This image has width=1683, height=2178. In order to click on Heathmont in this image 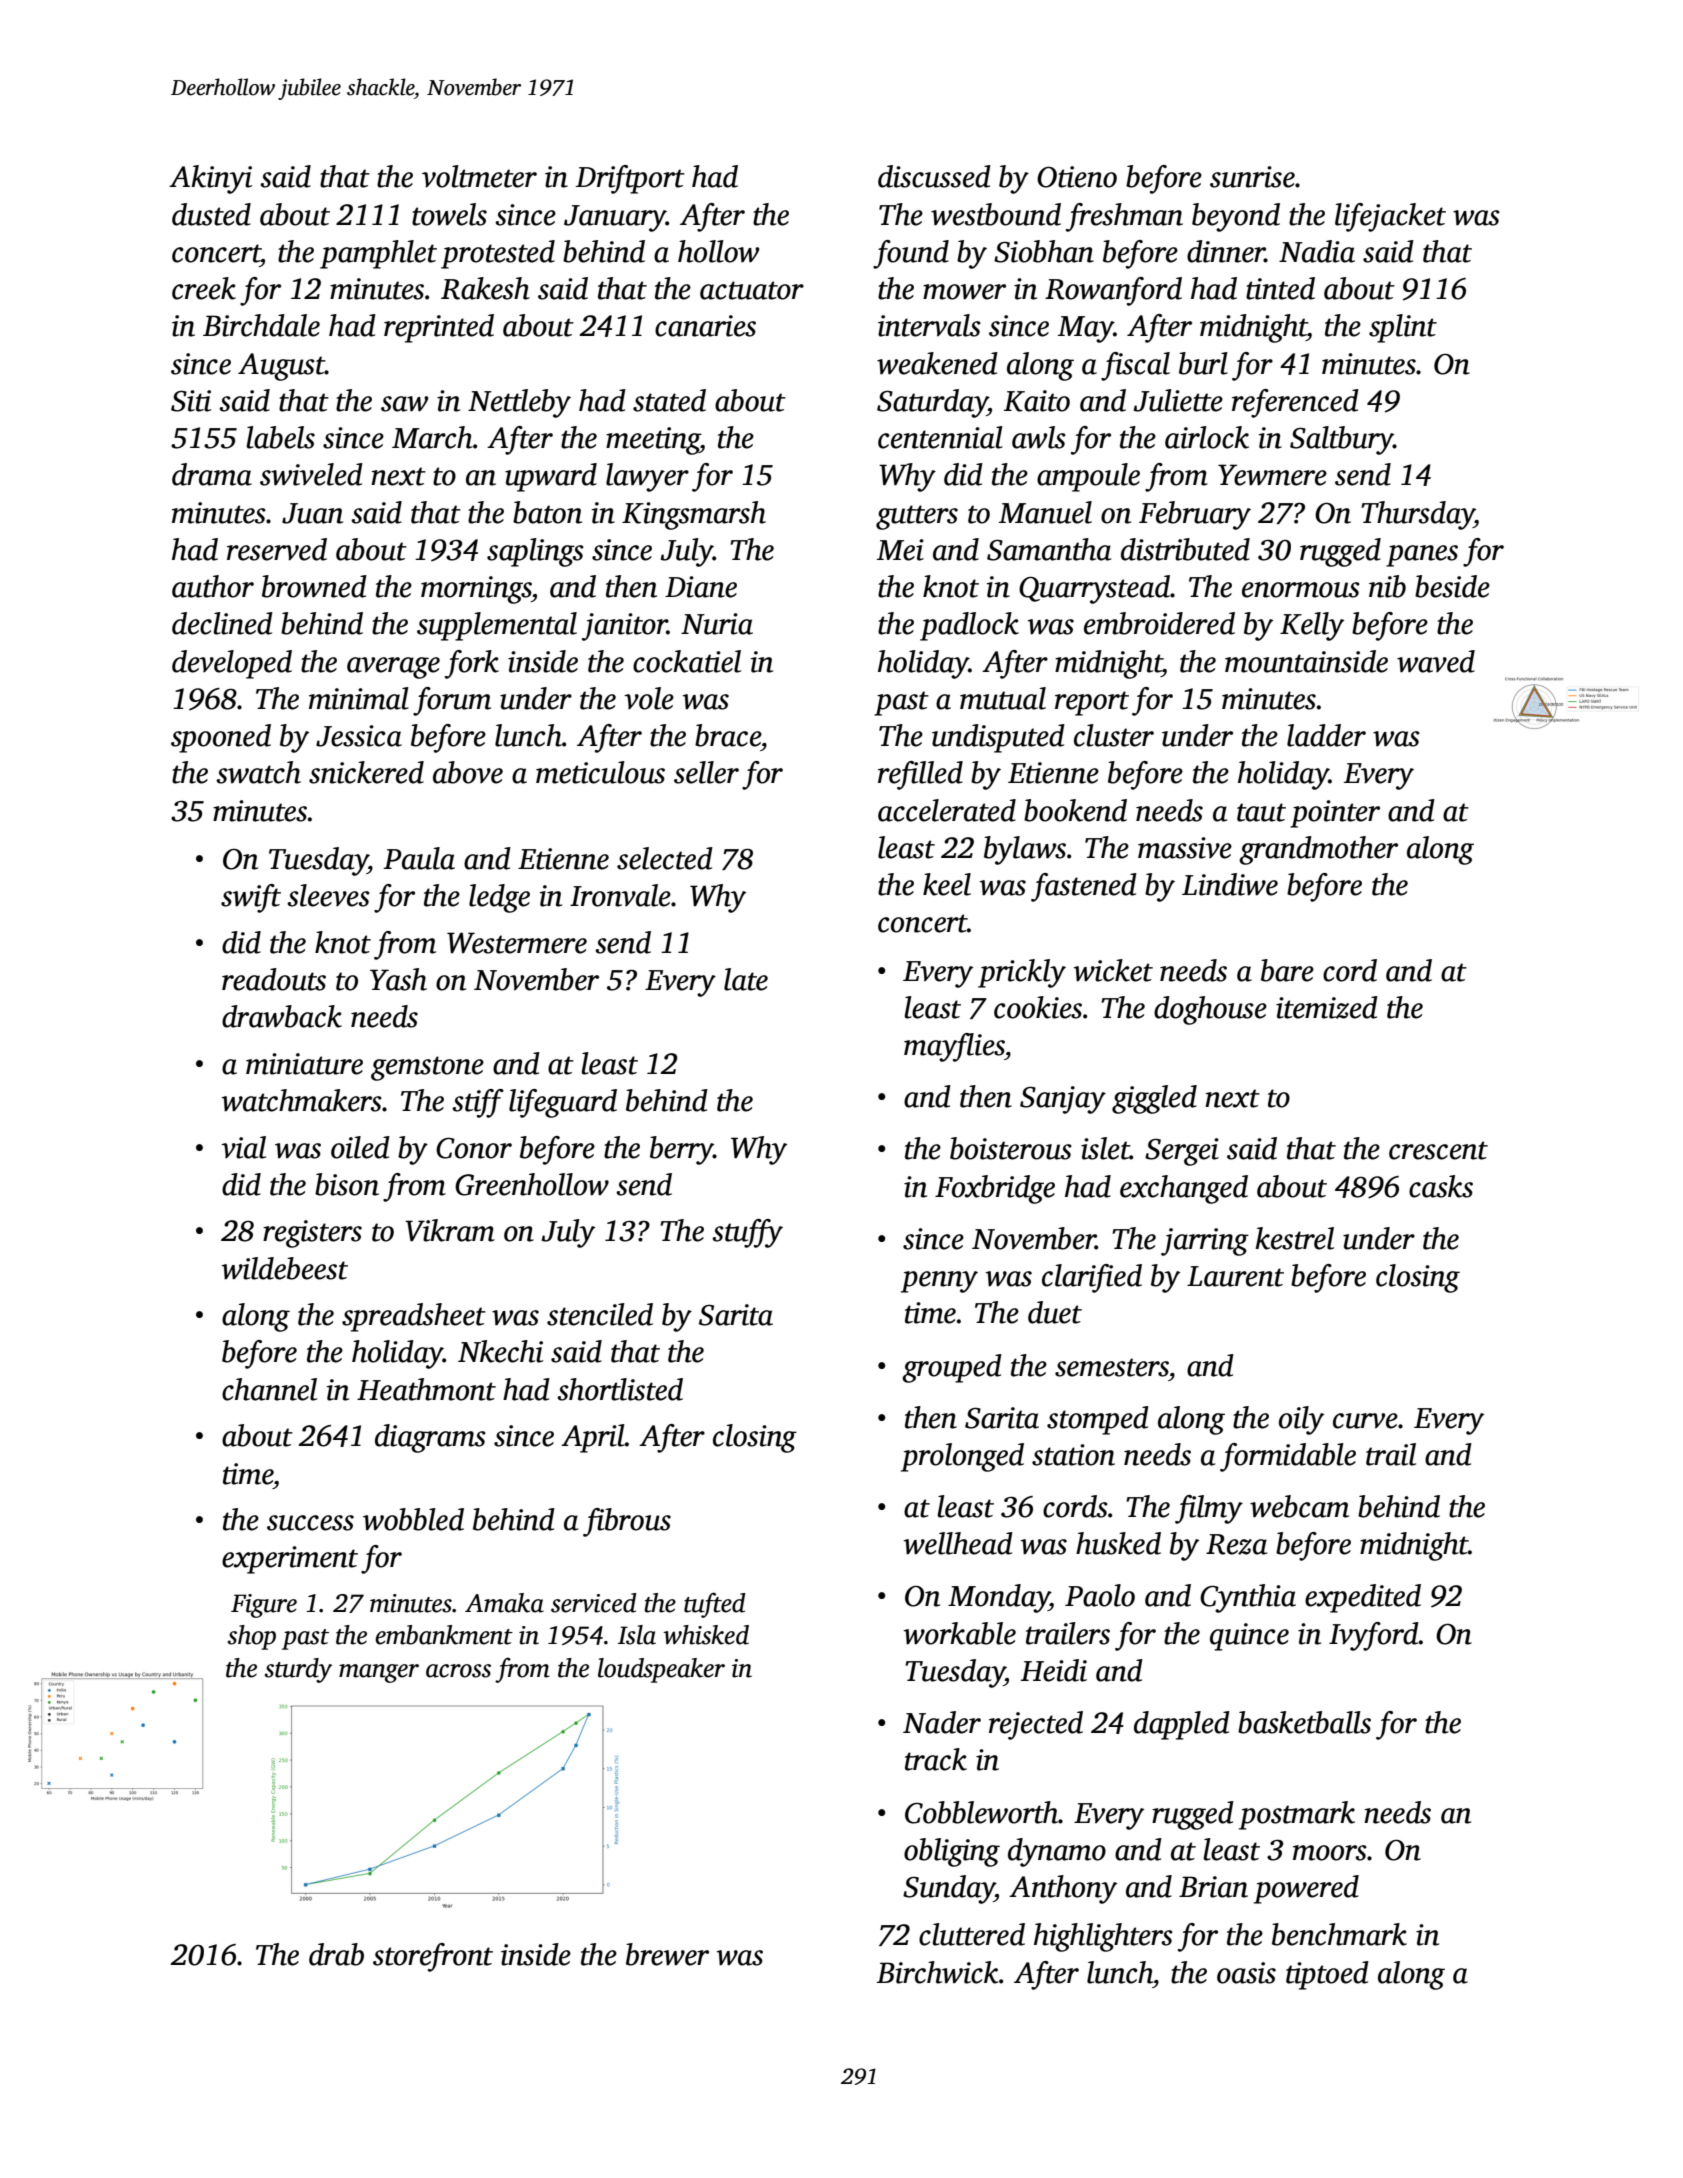, I will do `click(426, 1389)`.
